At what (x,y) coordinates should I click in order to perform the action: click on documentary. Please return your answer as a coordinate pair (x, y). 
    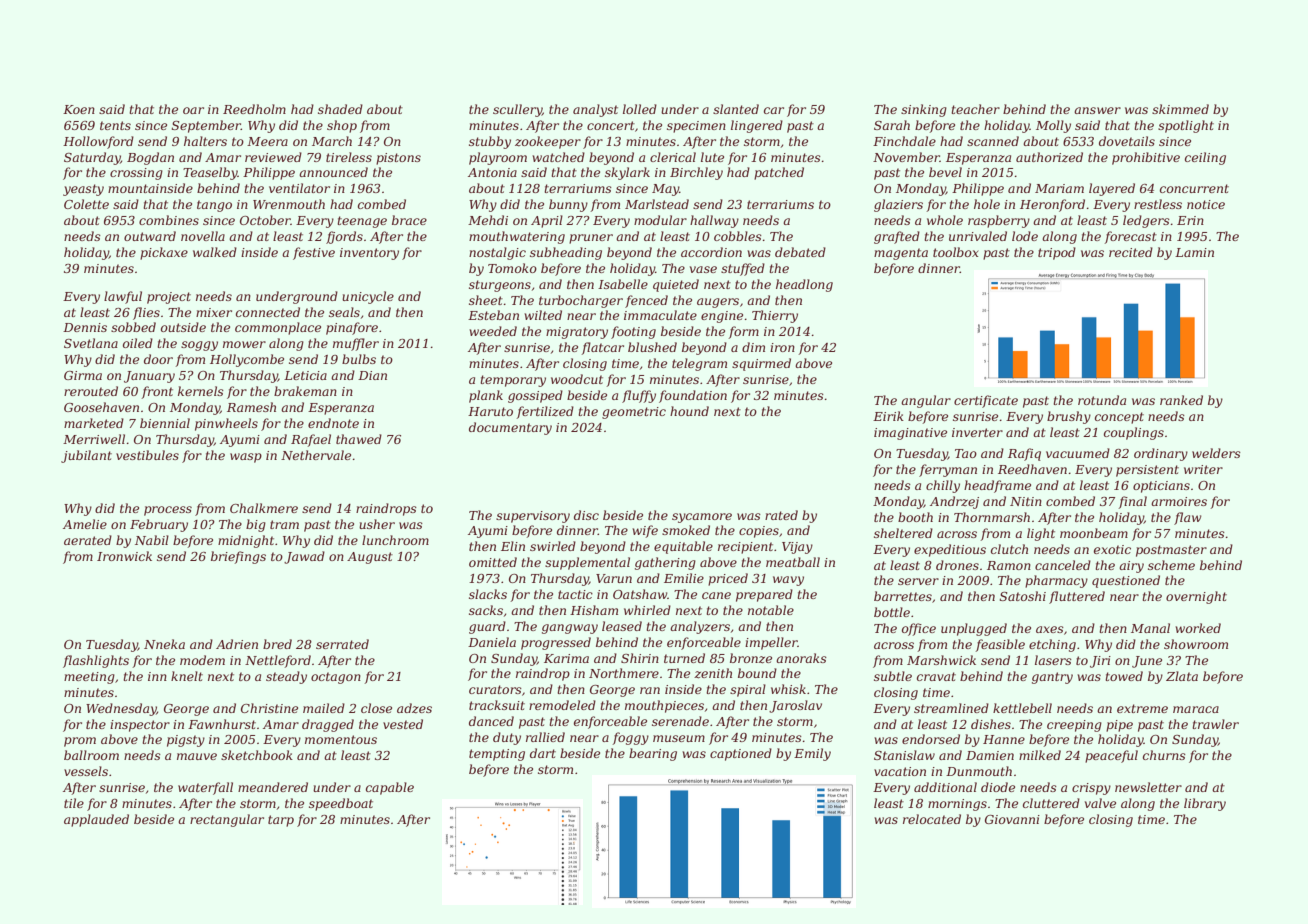
    Looking at the image, I should click on (510, 428).
